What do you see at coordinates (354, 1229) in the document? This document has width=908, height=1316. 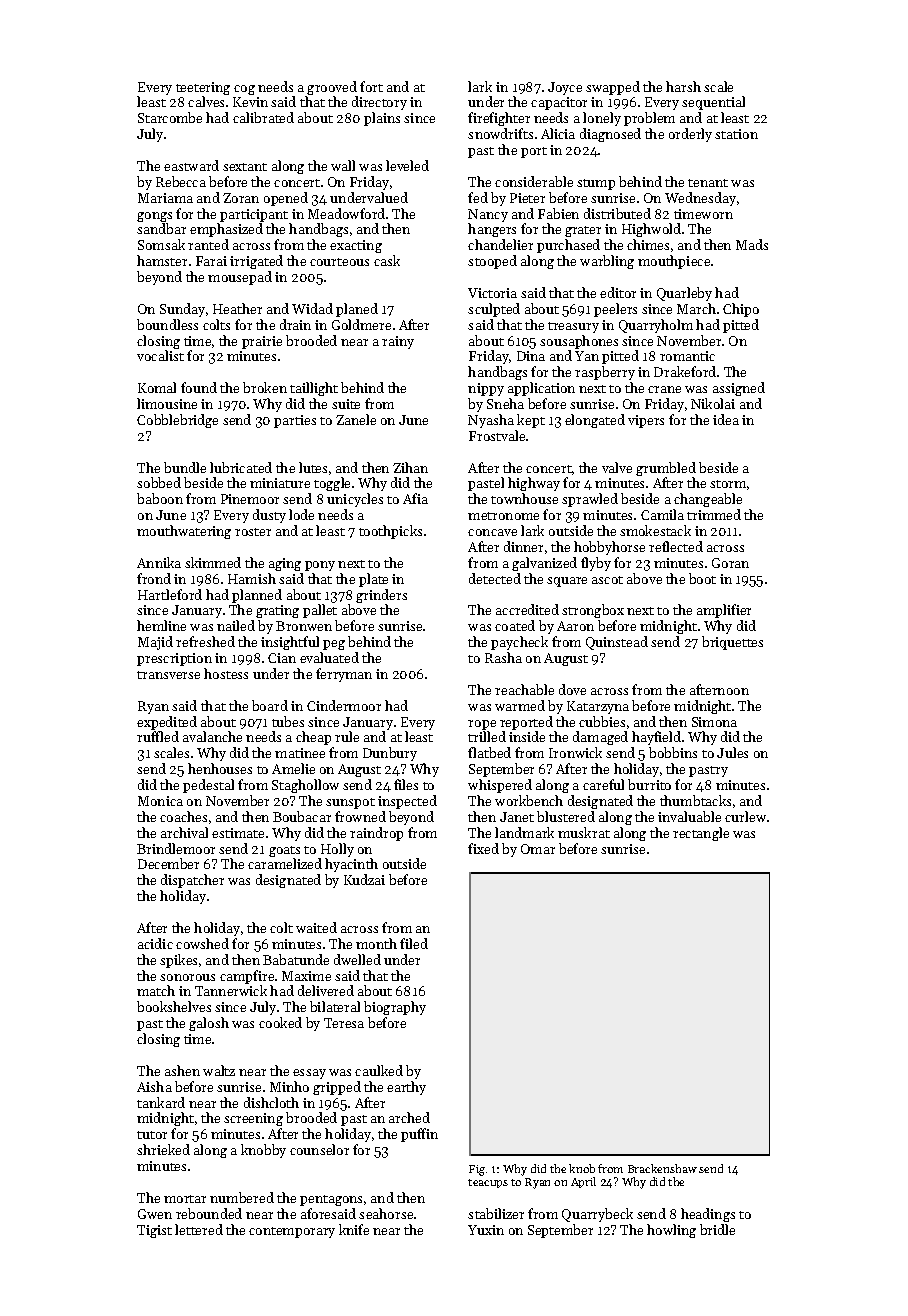 I see `knife` at bounding box center [354, 1229].
